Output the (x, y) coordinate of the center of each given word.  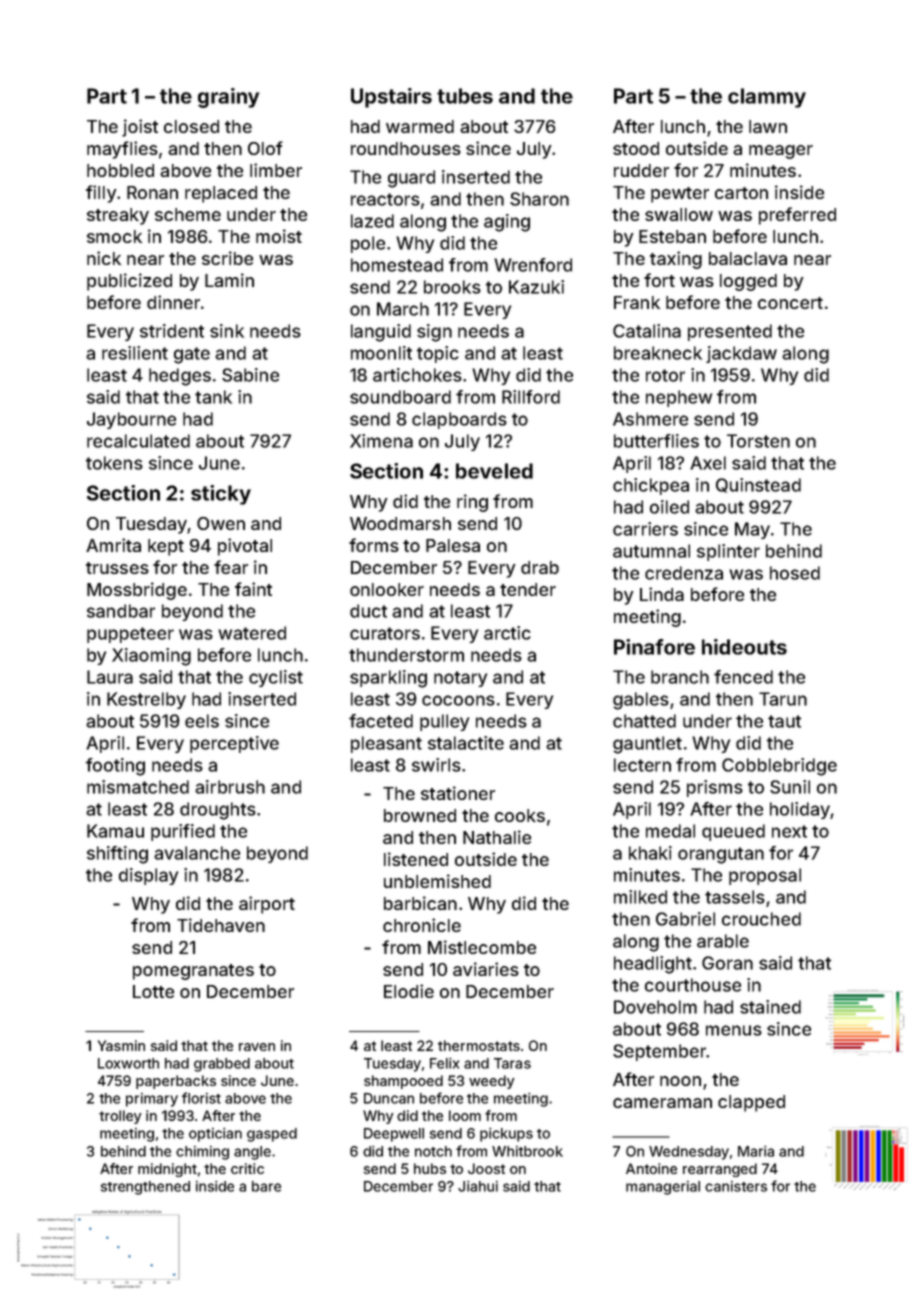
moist (279, 236)
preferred (797, 216)
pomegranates (193, 972)
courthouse (693, 985)
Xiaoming (151, 657)
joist (140, 128)
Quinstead (758, 485)
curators (385, 633)
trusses (117, 568)
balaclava (748, 258)
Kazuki (536, 287)
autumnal (651, 551)
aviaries (486, 969)
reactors (385, 199)
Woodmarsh (400, 523)
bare (266, 1186)
